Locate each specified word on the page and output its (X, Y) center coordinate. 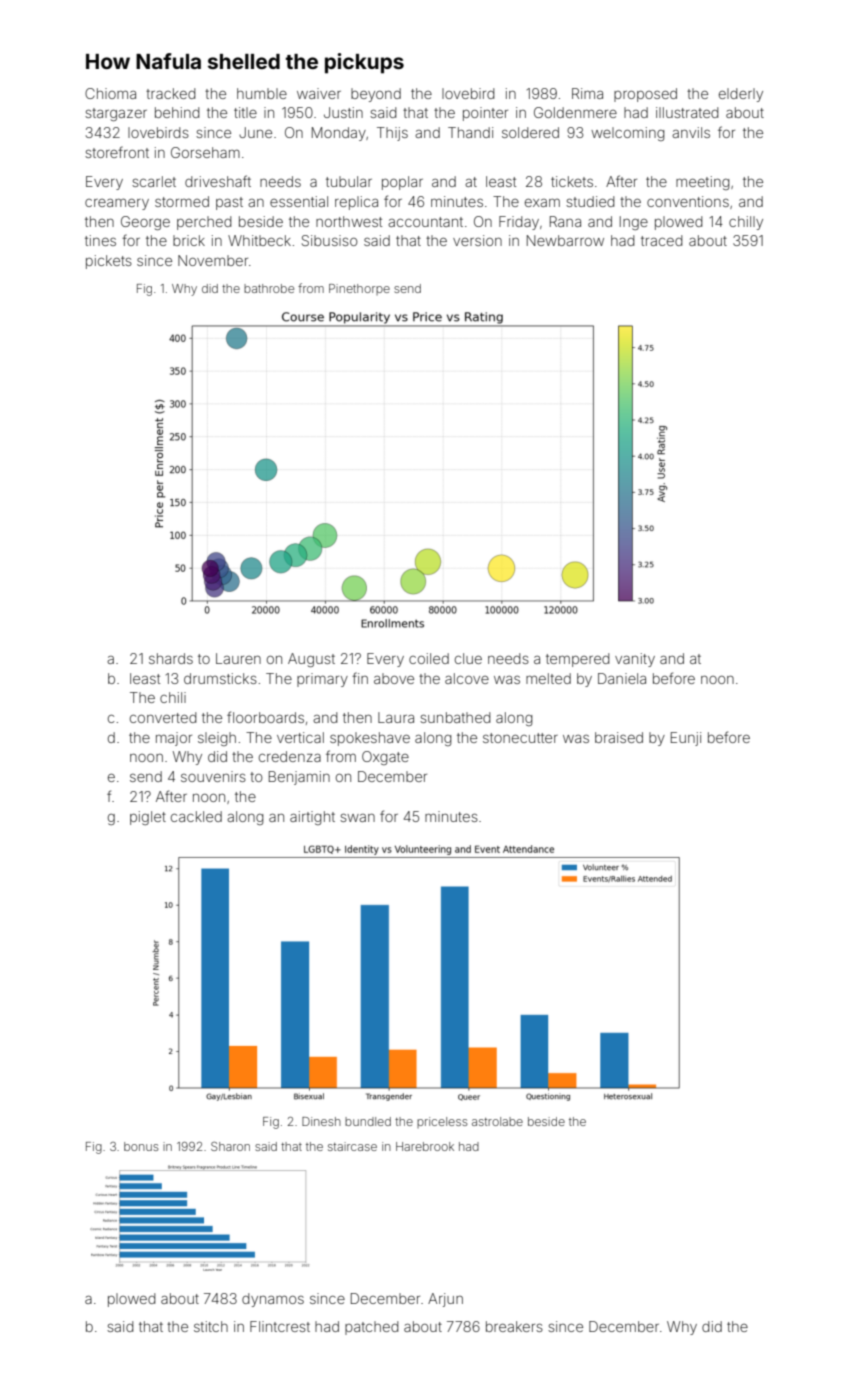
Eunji (686, 739)
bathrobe (269, 288)
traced (662, 240)
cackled (196, 816)
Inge (634, 223)
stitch (211, 1326)
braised (619, 737)
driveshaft (218, 181)
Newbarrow (565, 240)
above (394, 678)
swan (357, 817)
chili (173, 697)
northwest (349, 221)
